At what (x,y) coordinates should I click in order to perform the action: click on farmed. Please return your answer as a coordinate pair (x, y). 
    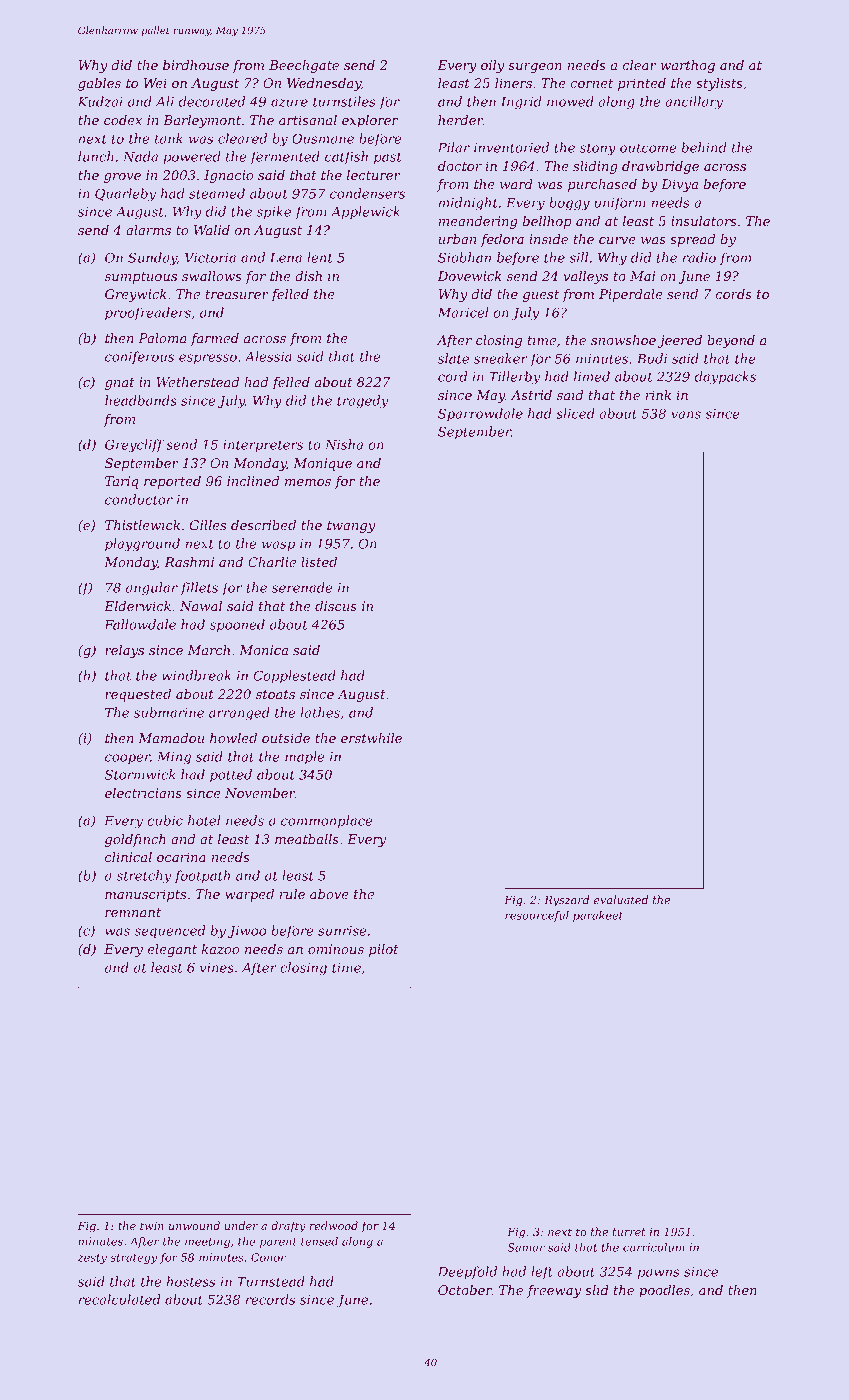
    Looking at the image, I should click on (215, 339).
